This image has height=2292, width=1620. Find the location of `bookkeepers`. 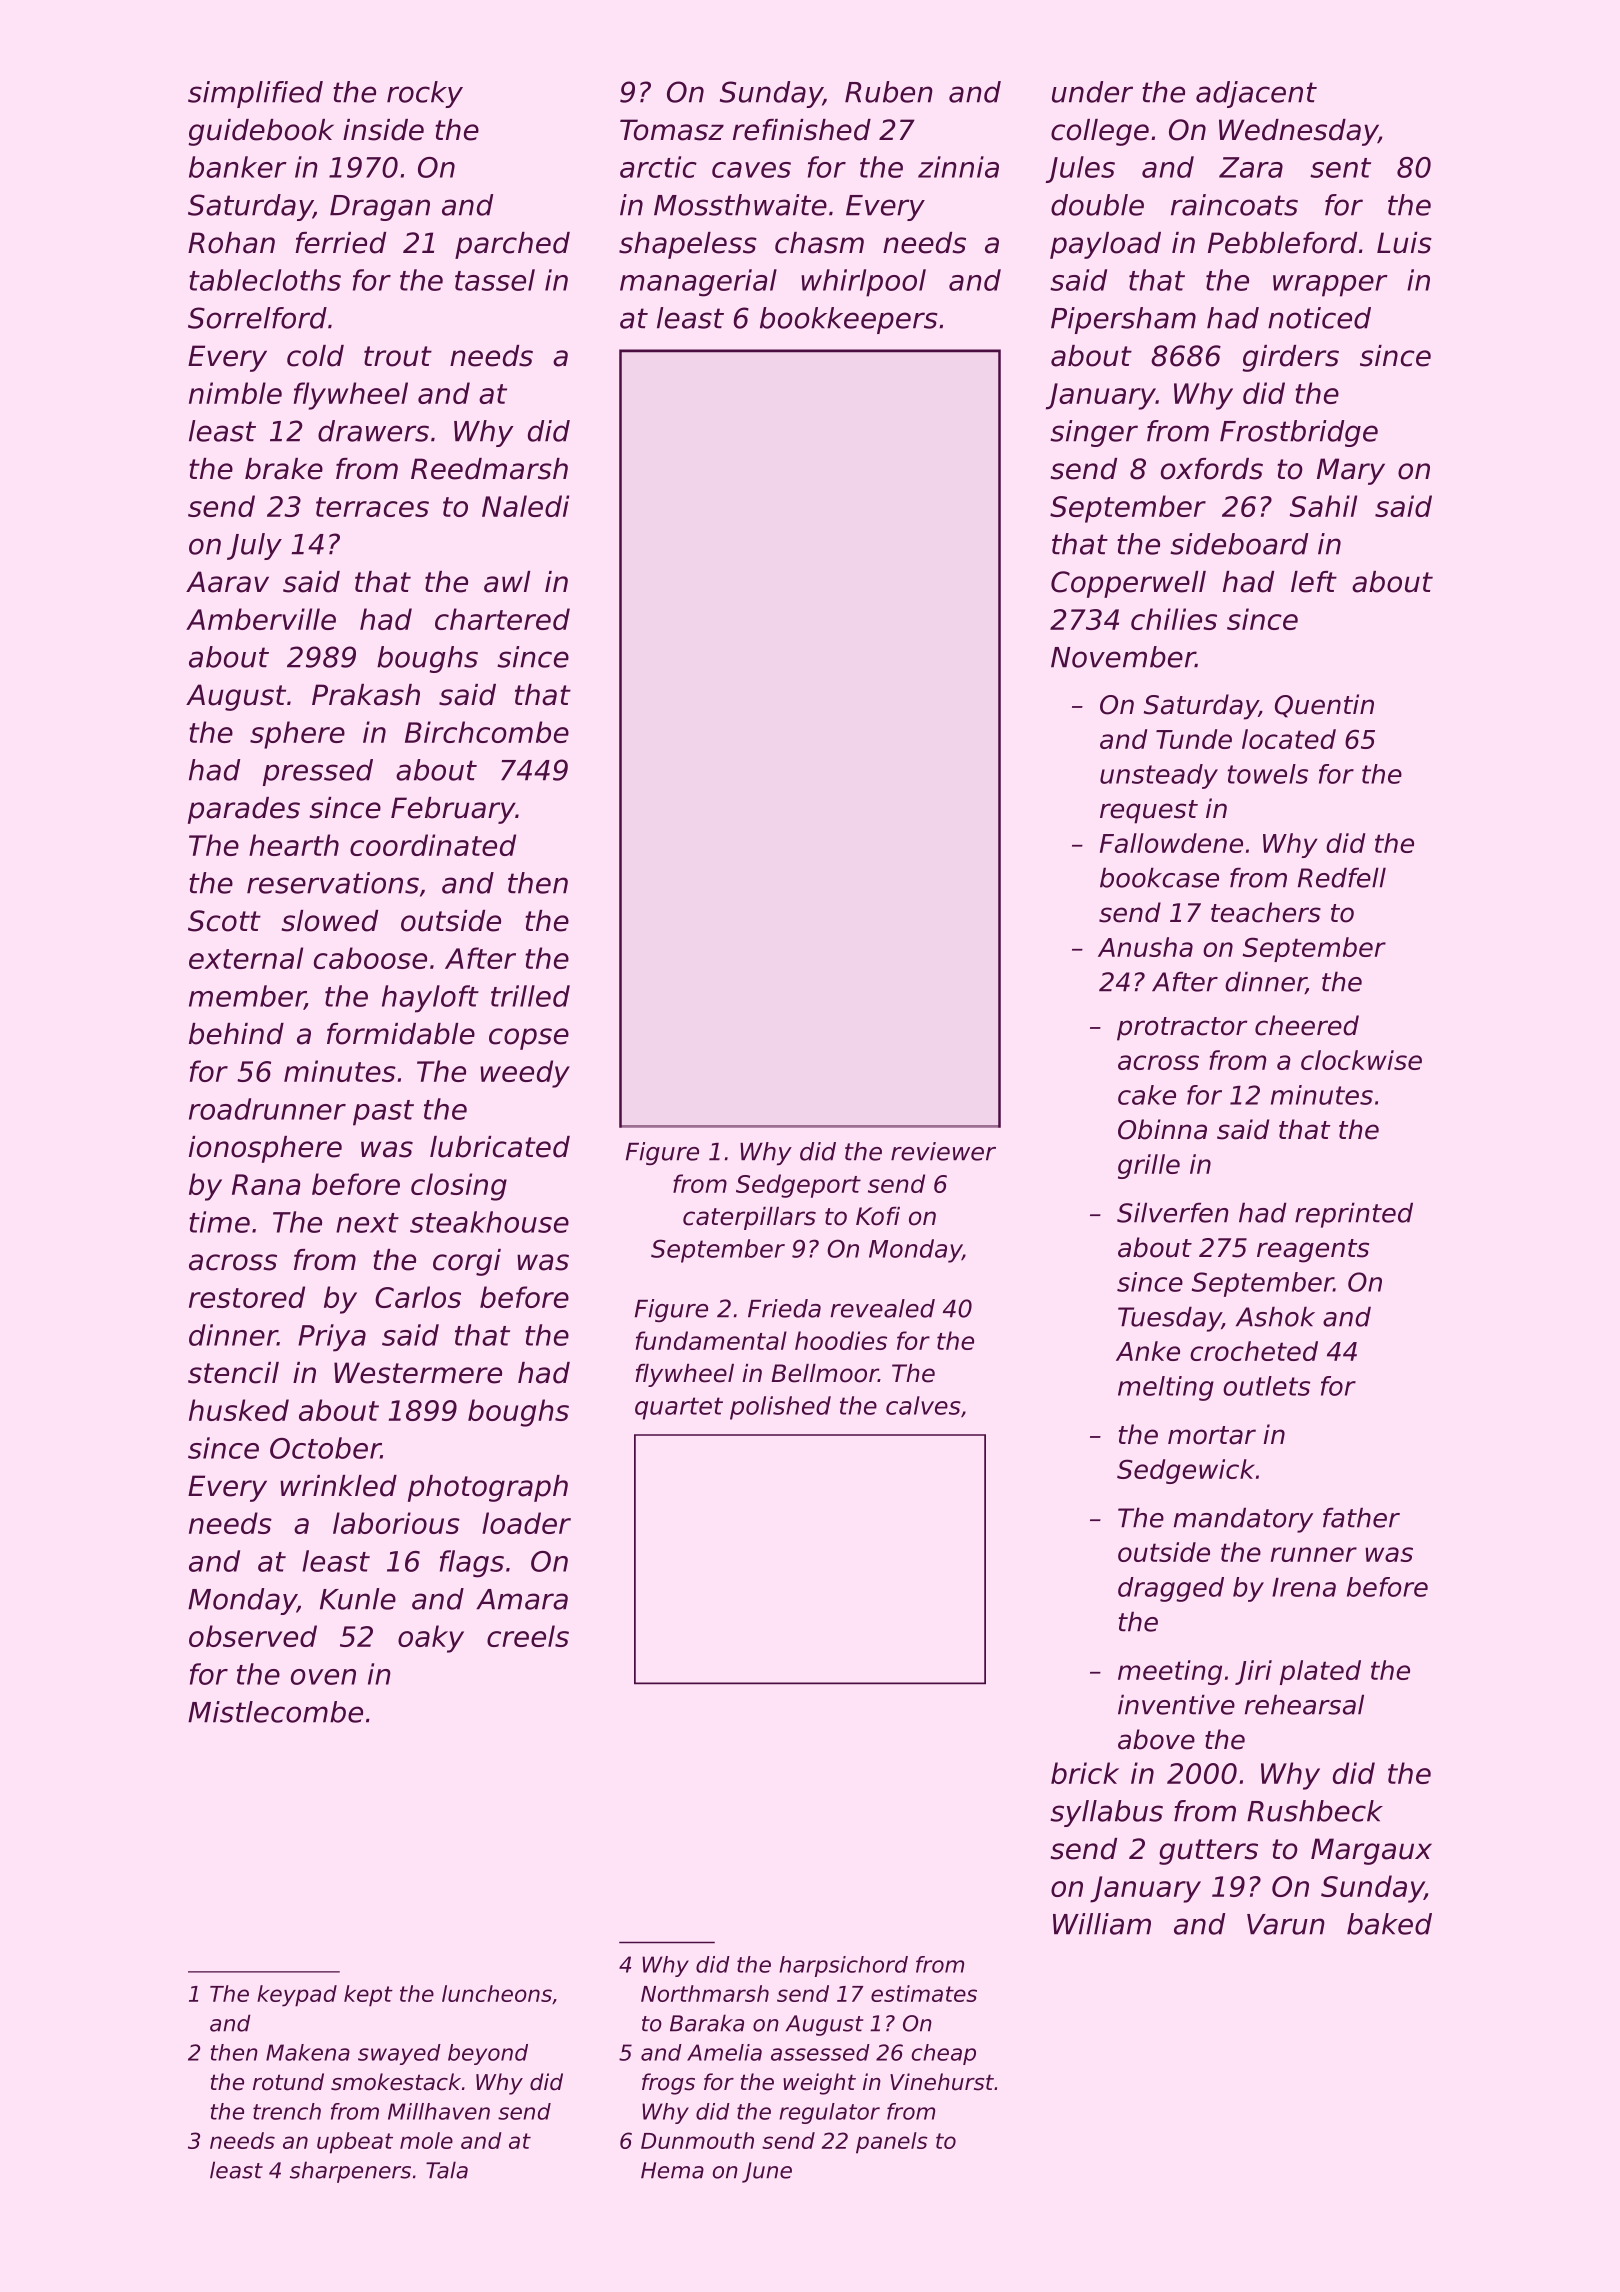

bookkeepers is located at coordinates (849, 320).
